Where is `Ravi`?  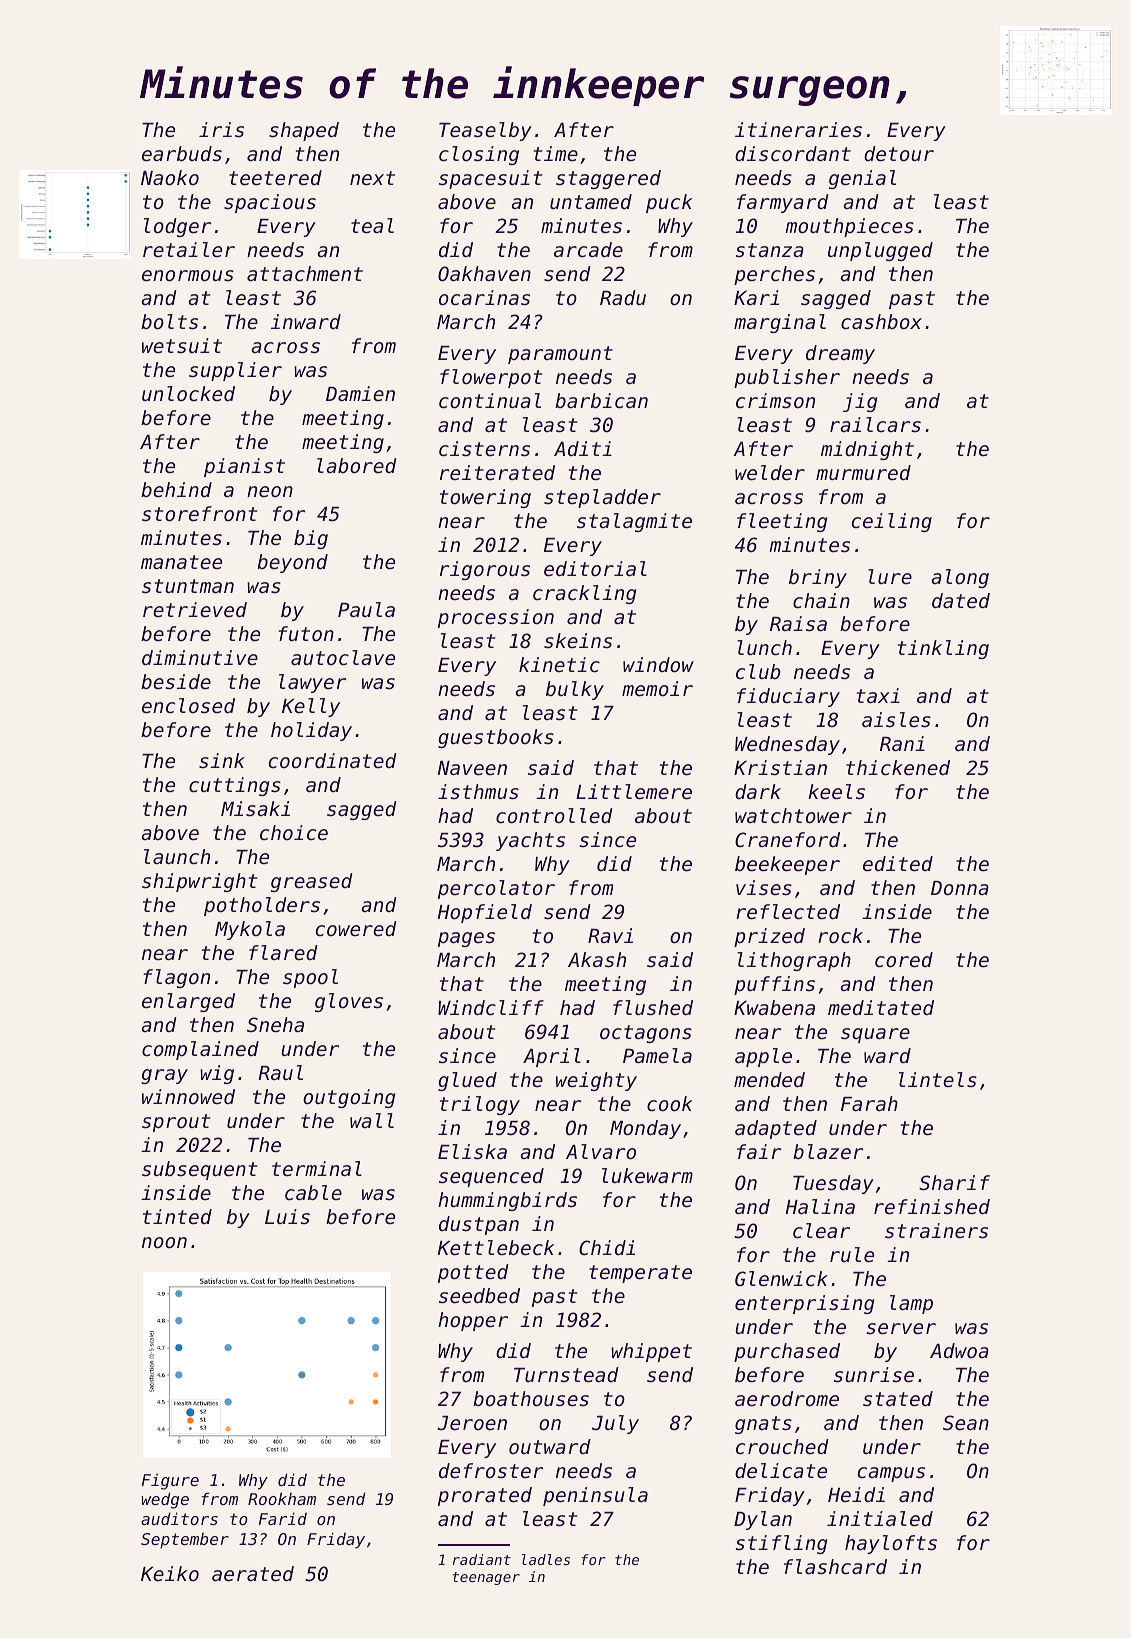 Ravi is located at coordinates (610, 935).
